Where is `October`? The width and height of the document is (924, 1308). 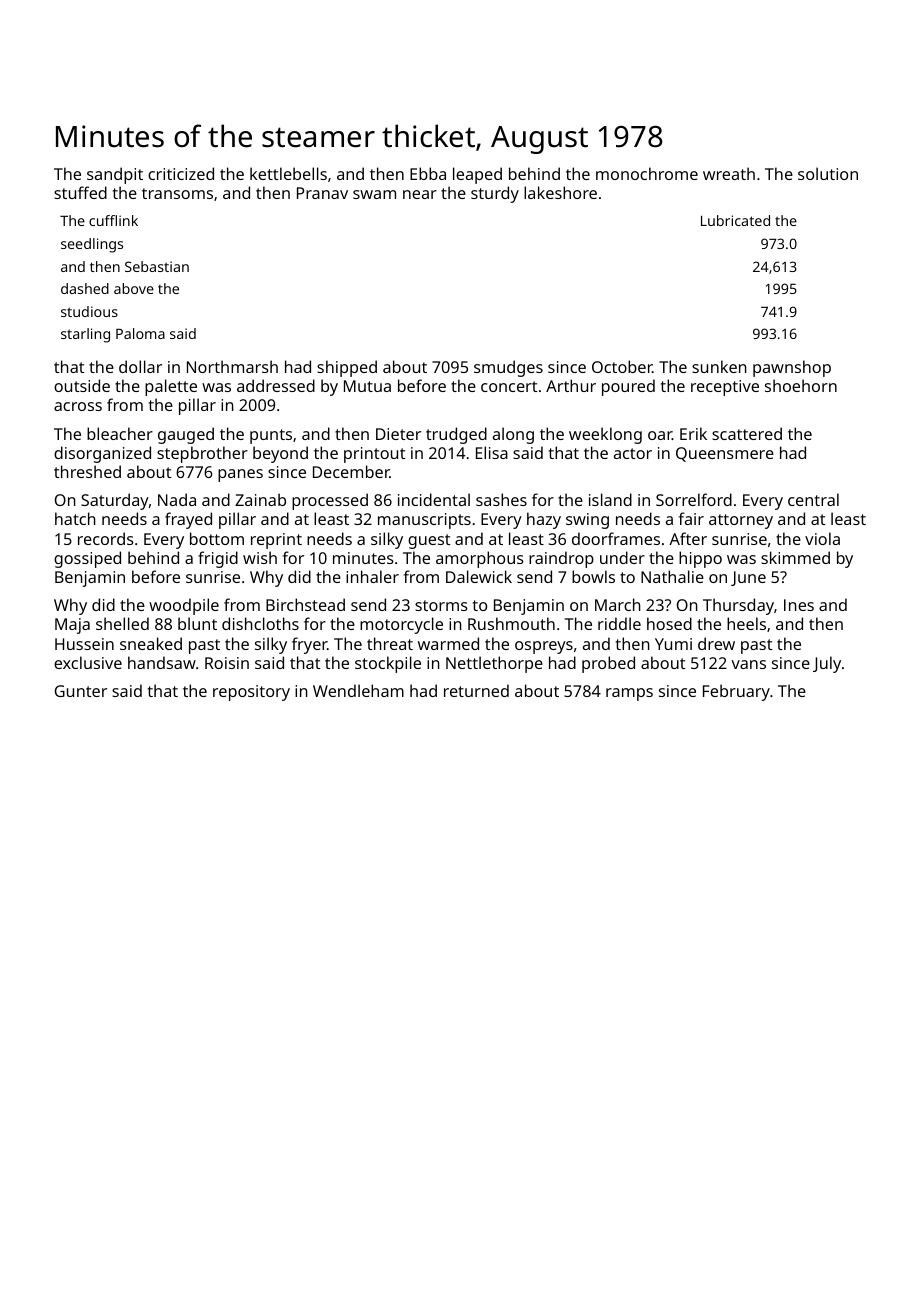 October is located at coordinates (622, 366).
